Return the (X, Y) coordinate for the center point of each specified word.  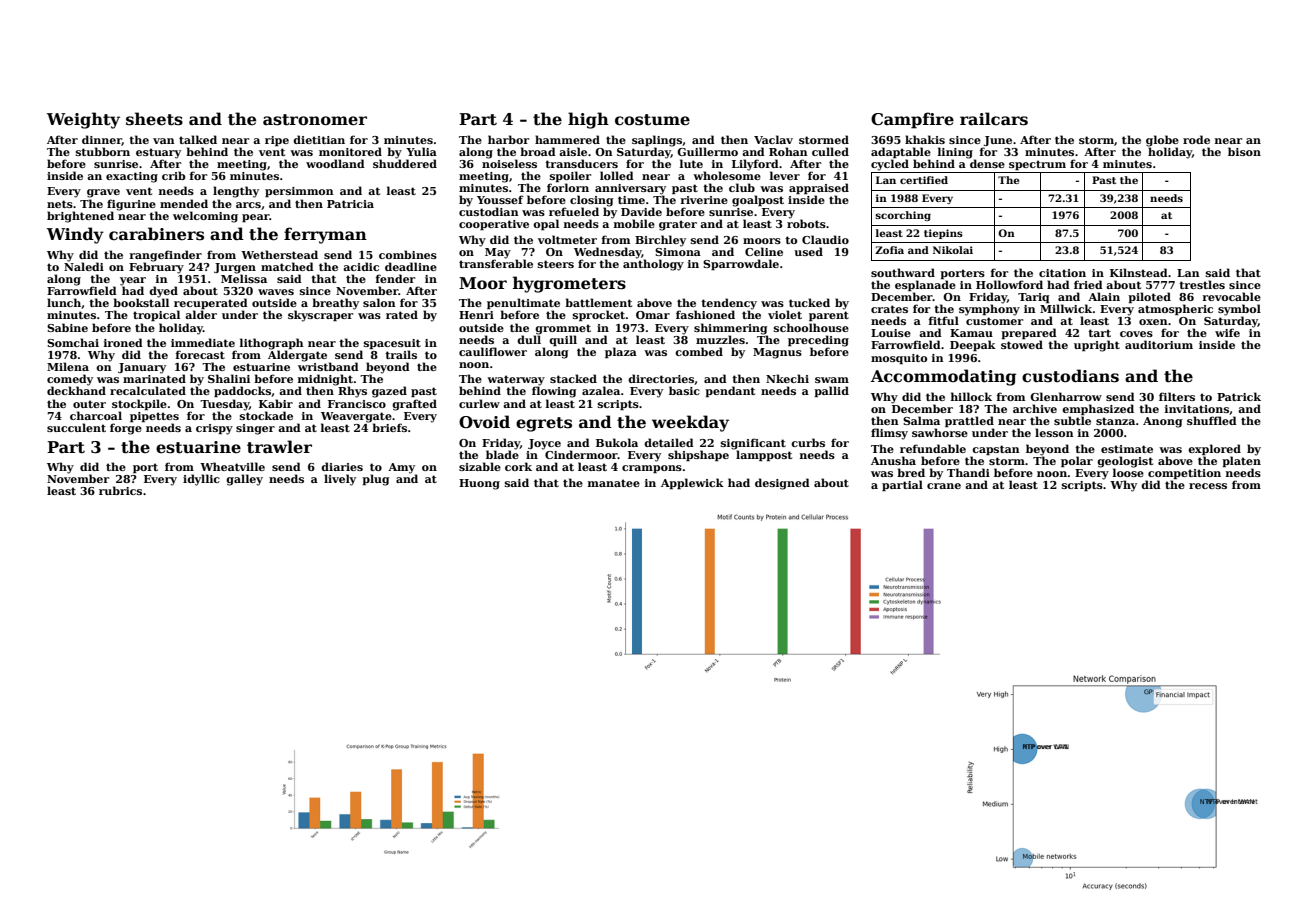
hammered (567, 139)
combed (699, 351)
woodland (335, 163)
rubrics (120, 490)
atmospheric (1175, 309)
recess (1208, 486)
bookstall (141, 302)
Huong (479, 484)
